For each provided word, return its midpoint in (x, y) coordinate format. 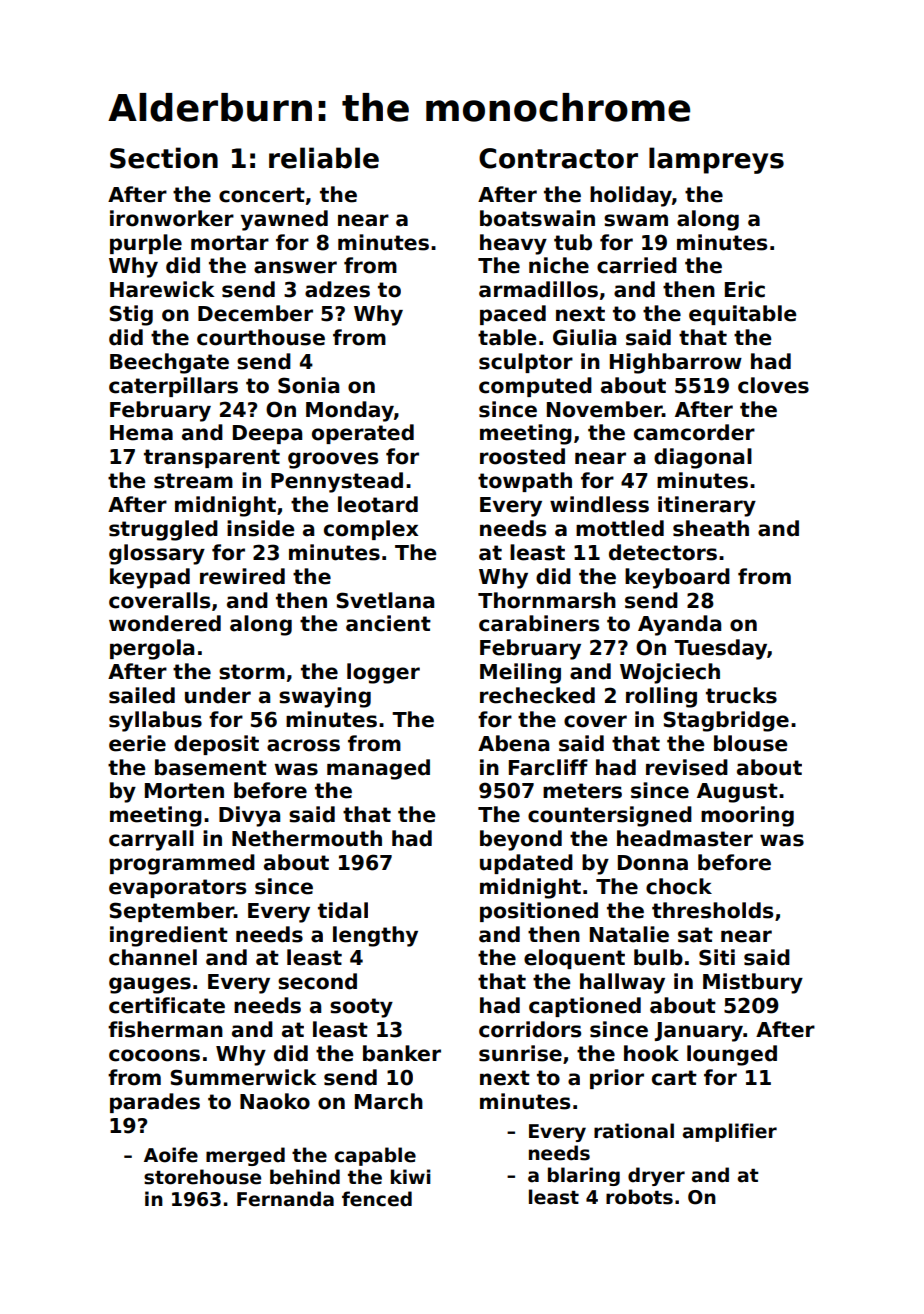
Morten (184, 791)
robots (639, 1197)
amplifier (730, 1132)
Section (164, 158)
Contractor (558, 158)
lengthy (375, 936)
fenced (377, 1199)
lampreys (716, 160)
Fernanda (285, 1199)
